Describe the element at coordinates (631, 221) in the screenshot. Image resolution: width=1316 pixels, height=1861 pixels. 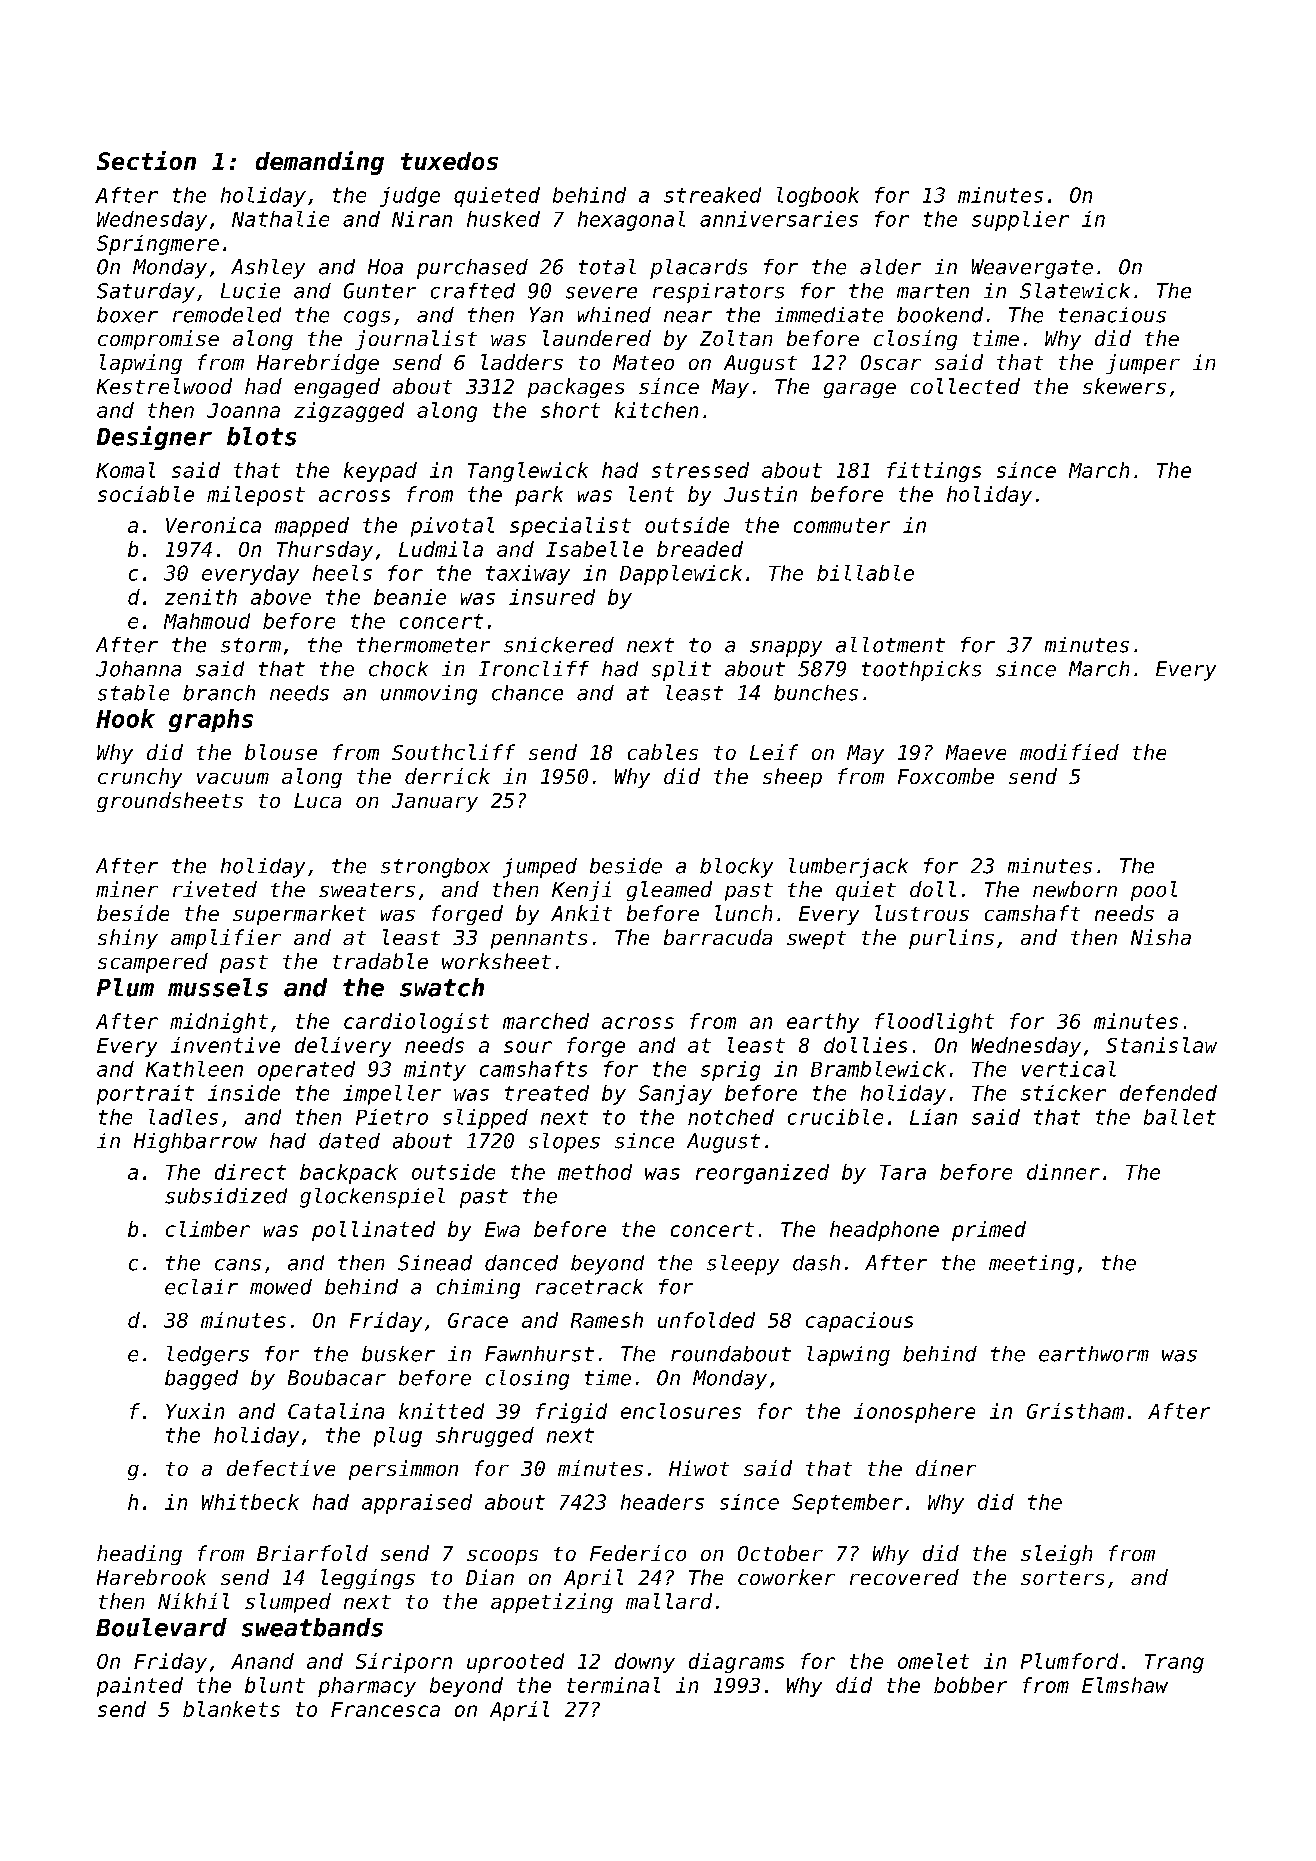
I see `hexagonal` at that location.
